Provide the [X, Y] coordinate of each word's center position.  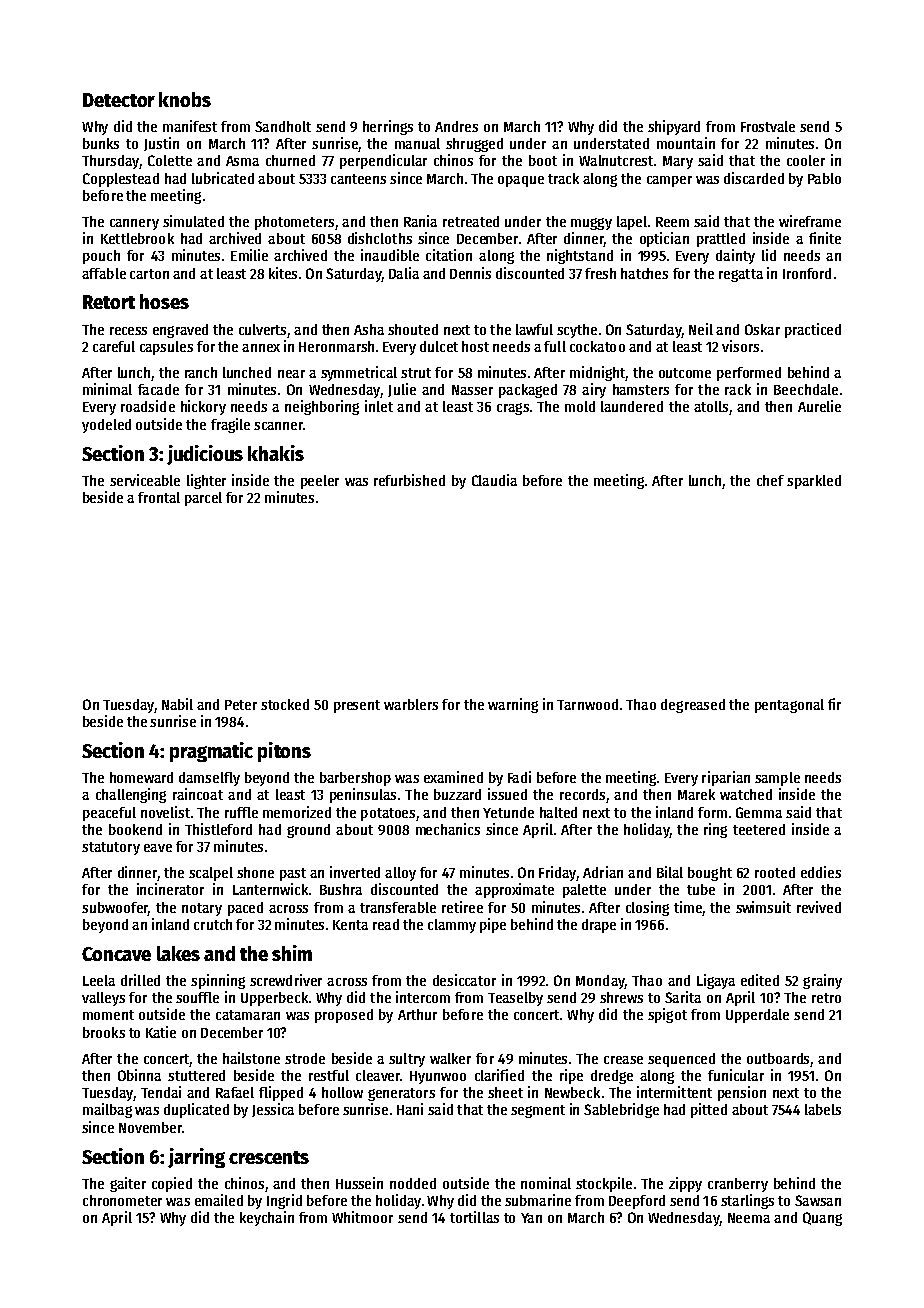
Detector [119, 100]
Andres [456, 126]
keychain [267, 1218]
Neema [749, 1218]
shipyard [674, 127]
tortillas [474, 1217]
